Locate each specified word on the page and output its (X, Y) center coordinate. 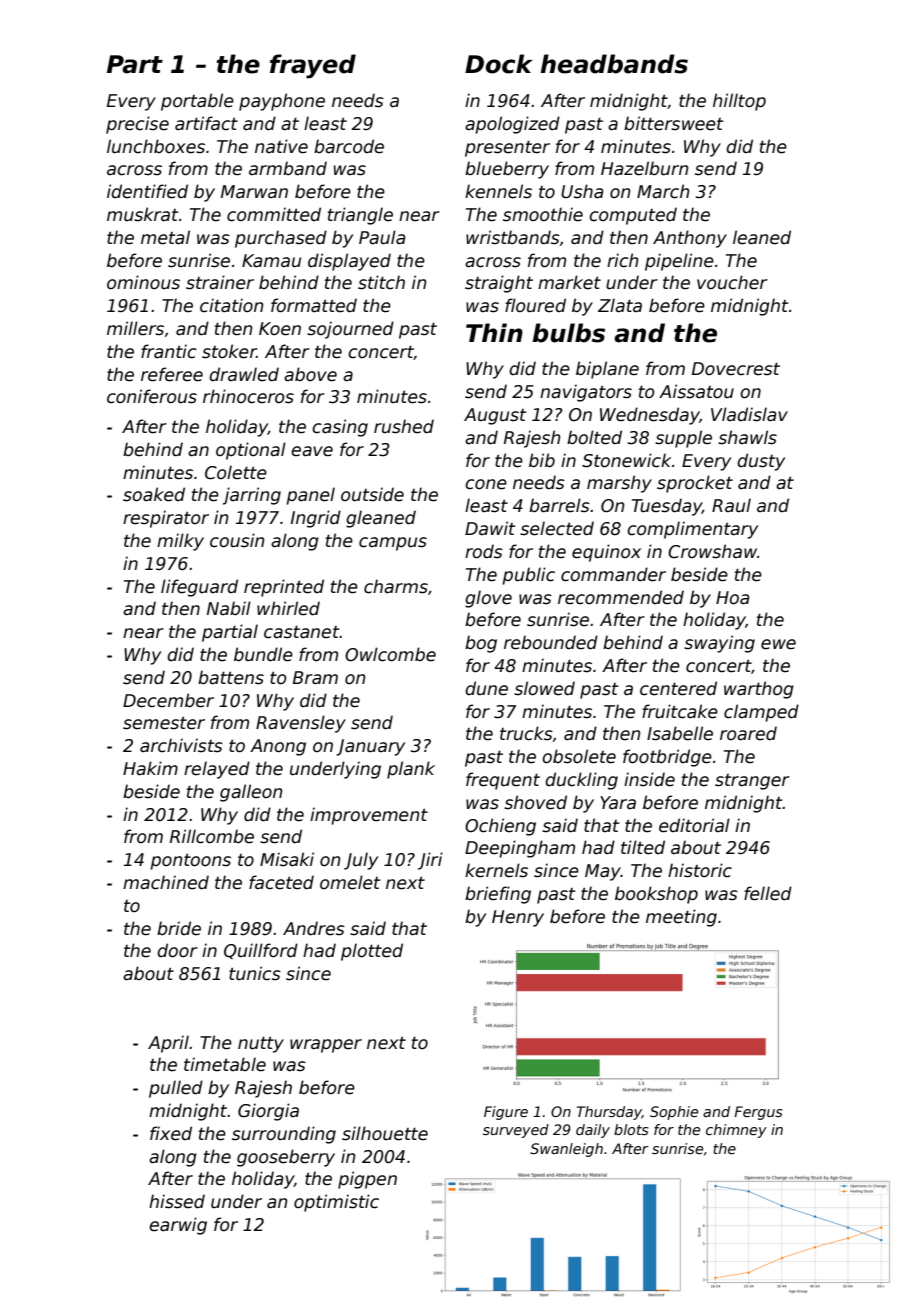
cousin (237, 540)
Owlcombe (390, 654)
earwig (178, 1226)
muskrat (142, 214)
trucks (526, 733)
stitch (381, 282)
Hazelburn (644, 168)
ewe (778, 644)
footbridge (667, 758)
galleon (251, 793)
